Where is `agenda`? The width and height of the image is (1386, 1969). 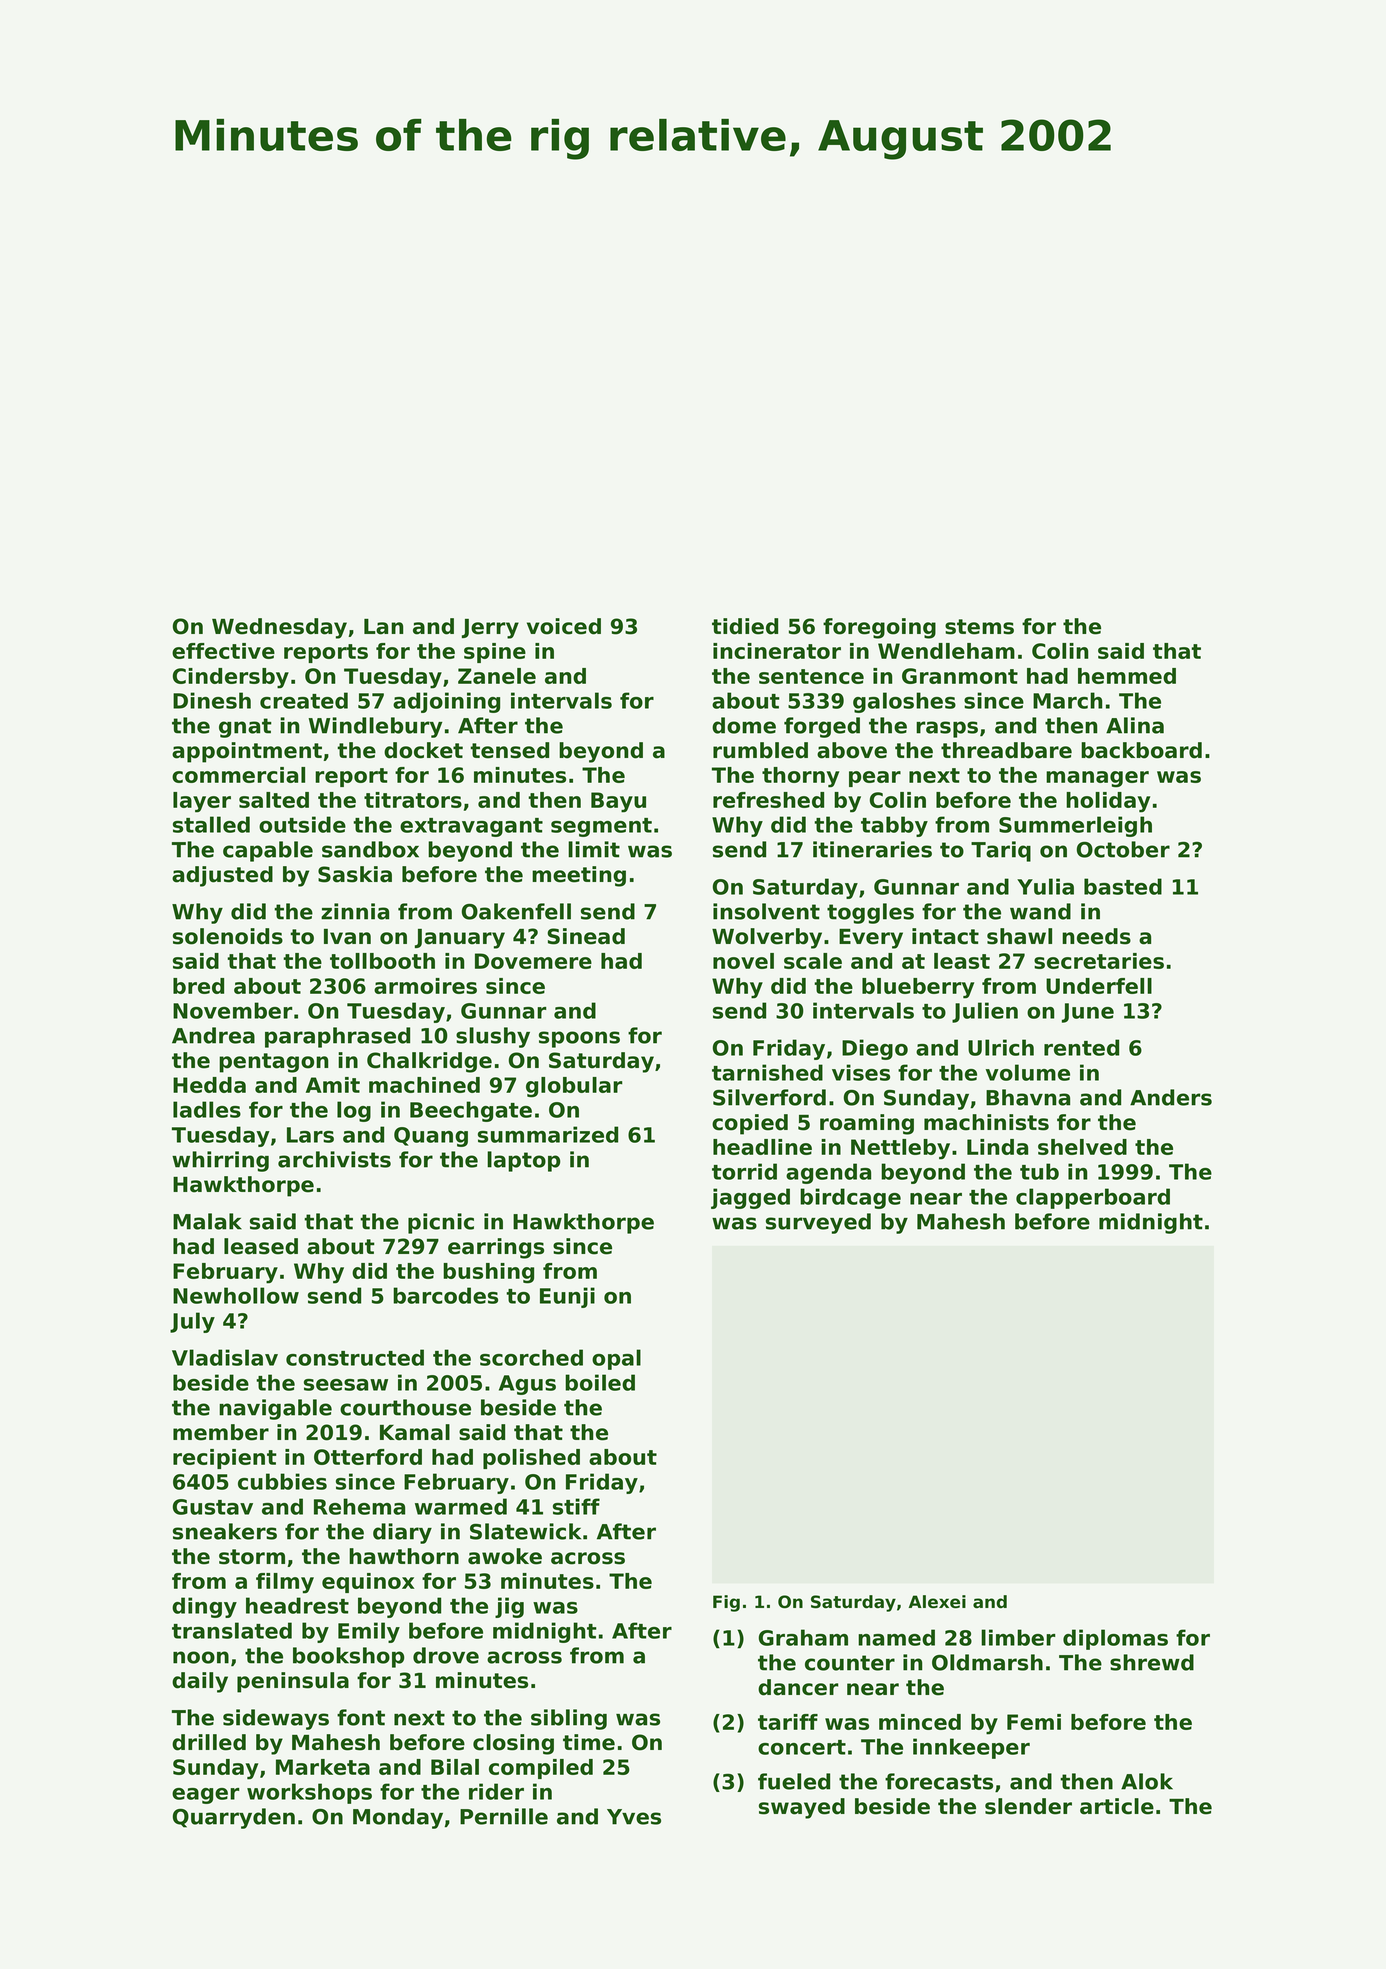
agenda is located at coordinates (828, 1173).
